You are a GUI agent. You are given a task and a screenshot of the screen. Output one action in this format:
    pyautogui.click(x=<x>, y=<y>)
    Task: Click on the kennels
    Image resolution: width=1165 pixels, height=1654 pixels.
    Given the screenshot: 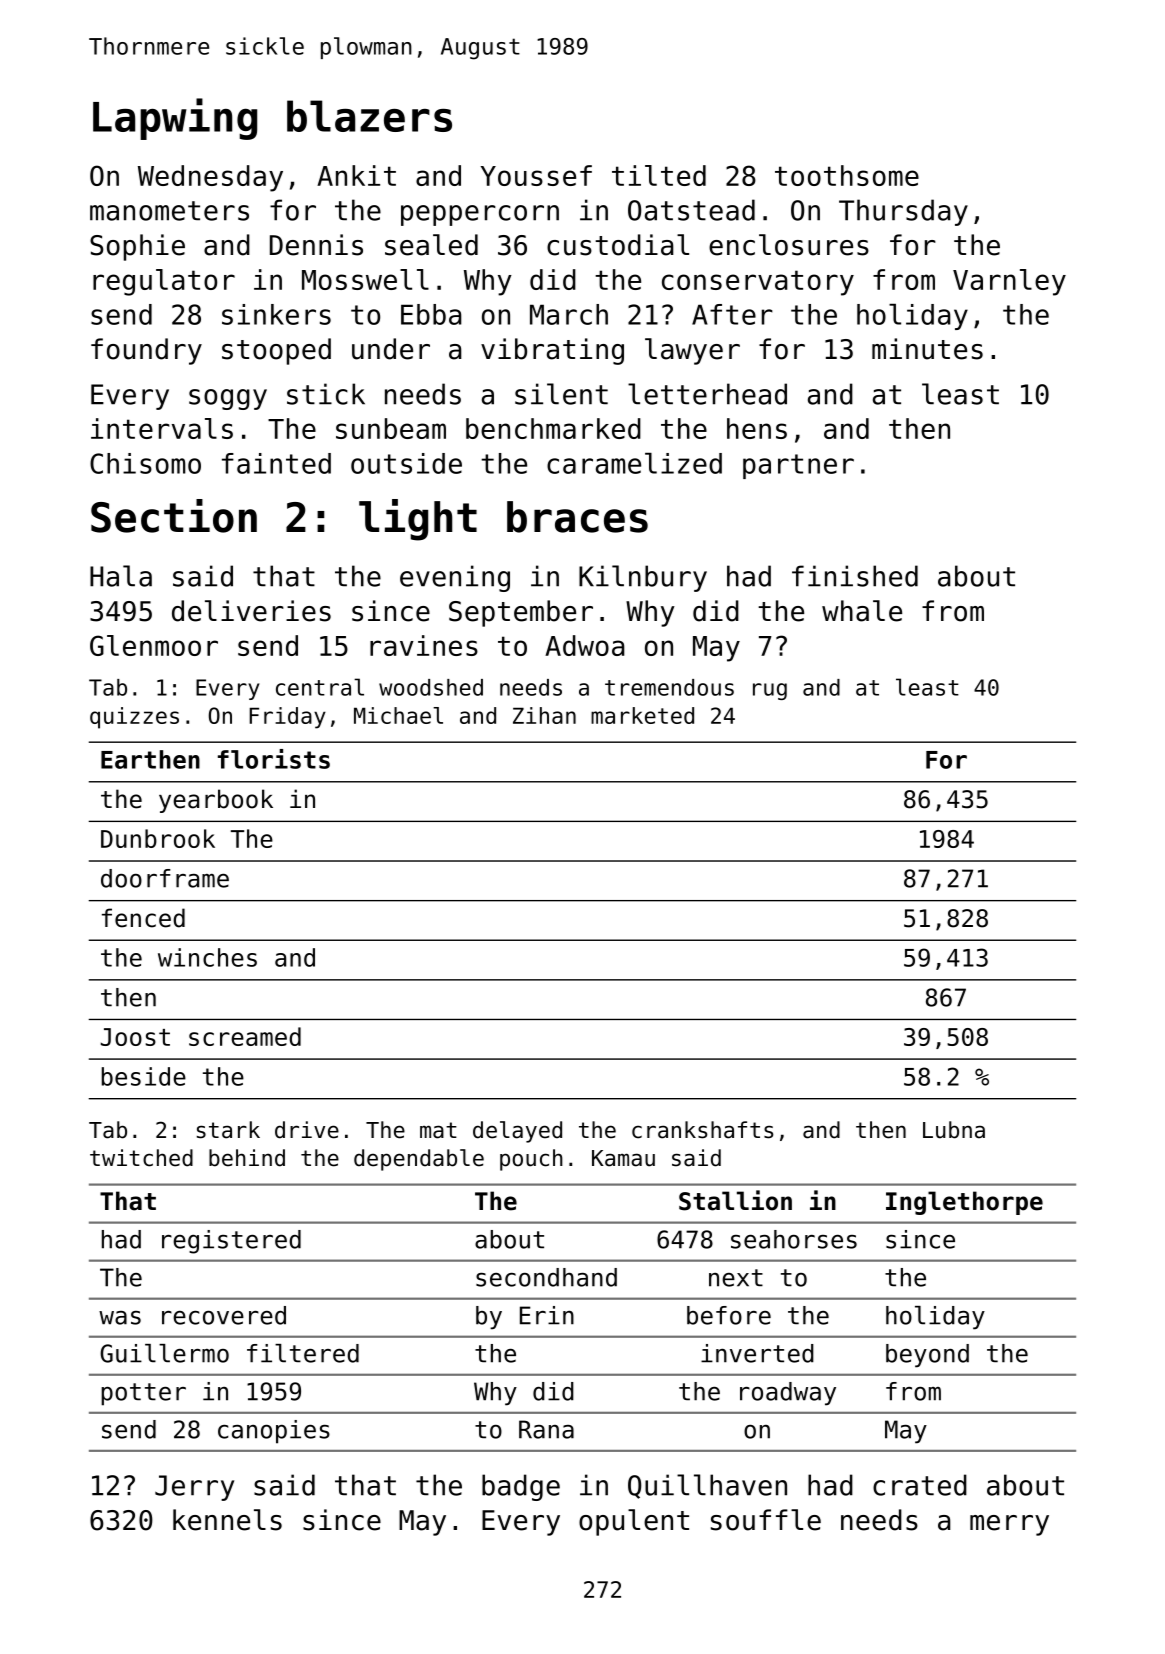 What is the action you would take?
    pyautogui.click(x=227, y=1520)
